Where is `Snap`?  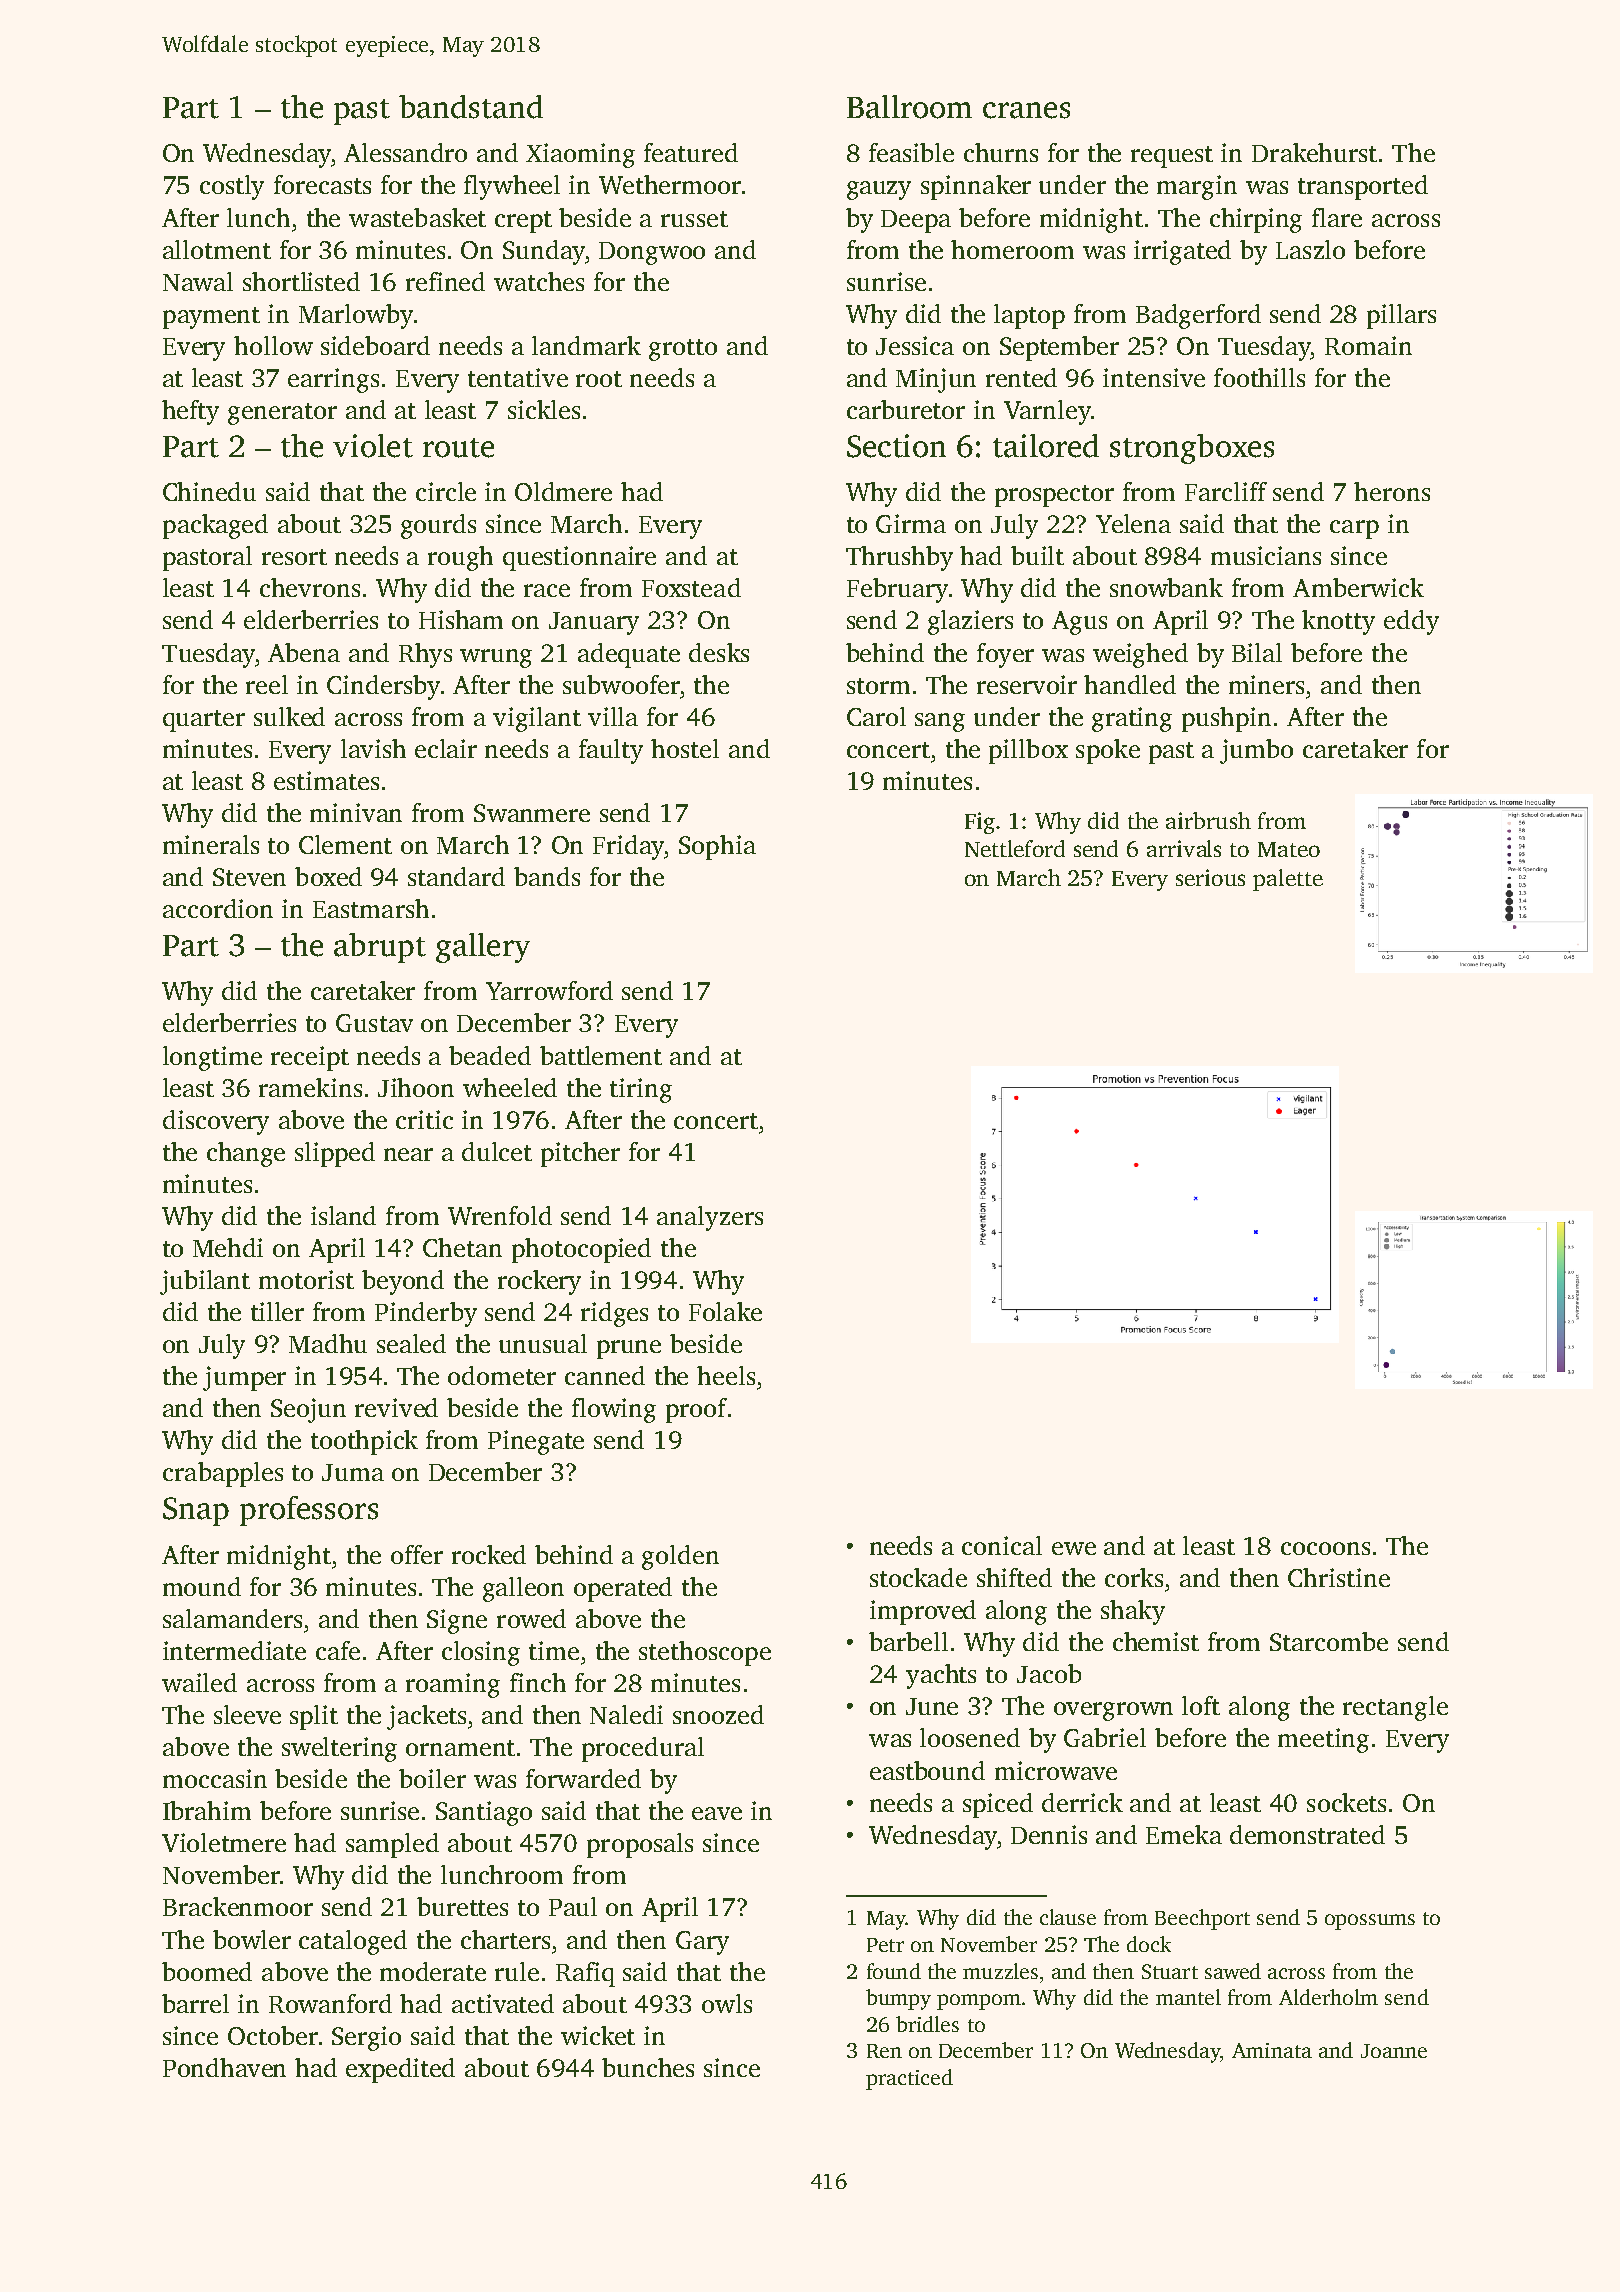 Snap is located at coordinates (196, 1511).
